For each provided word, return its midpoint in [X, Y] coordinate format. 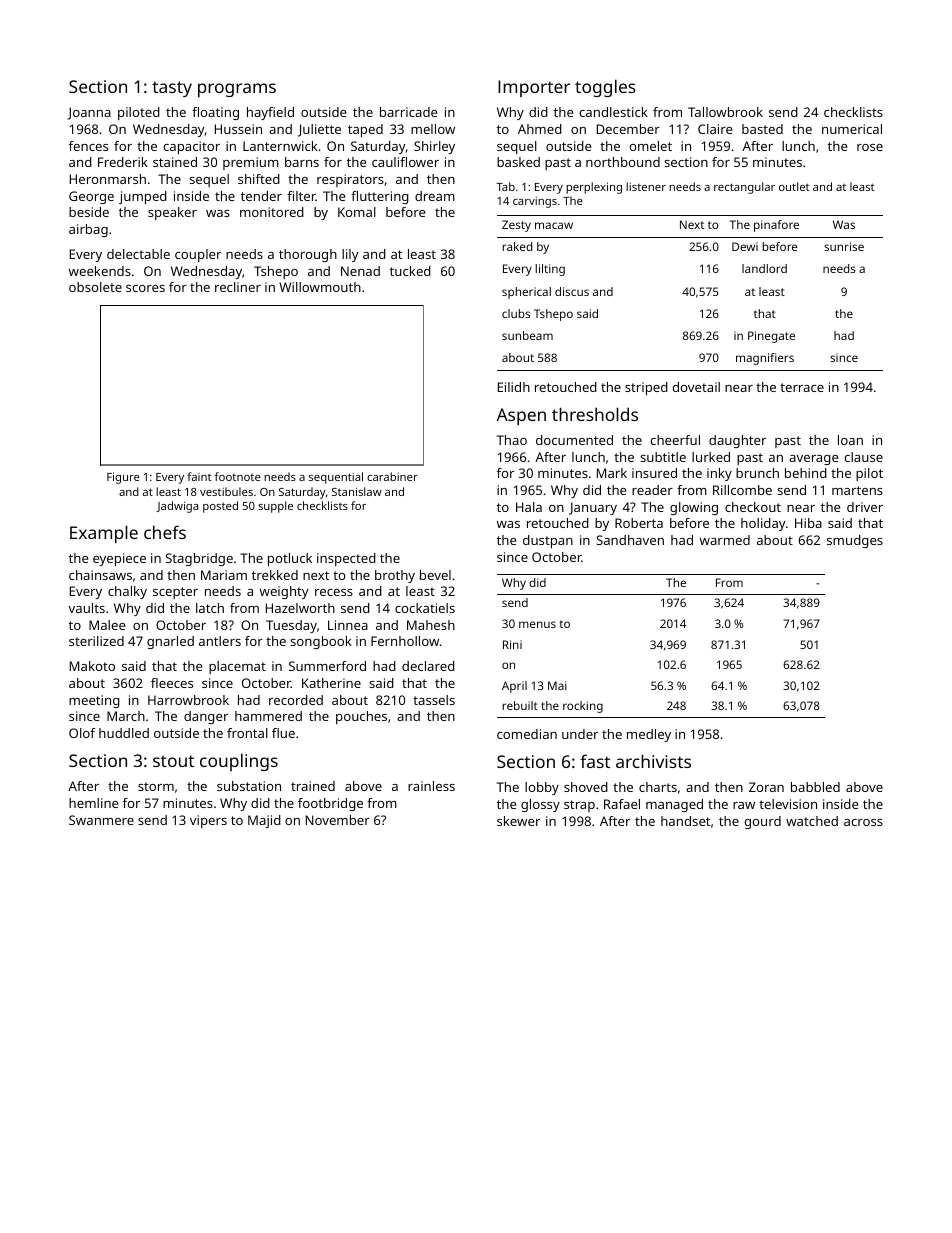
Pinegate [771, 337]
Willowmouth [320, 287]
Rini [512, 644]
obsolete [95, 287]
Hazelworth [300, 608]
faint [199, 476]
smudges [855, 541]
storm [156, 786]
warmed [725, 540]
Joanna [89, 113]
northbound [623, 162]
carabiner [392, 476]
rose [870, 147]
